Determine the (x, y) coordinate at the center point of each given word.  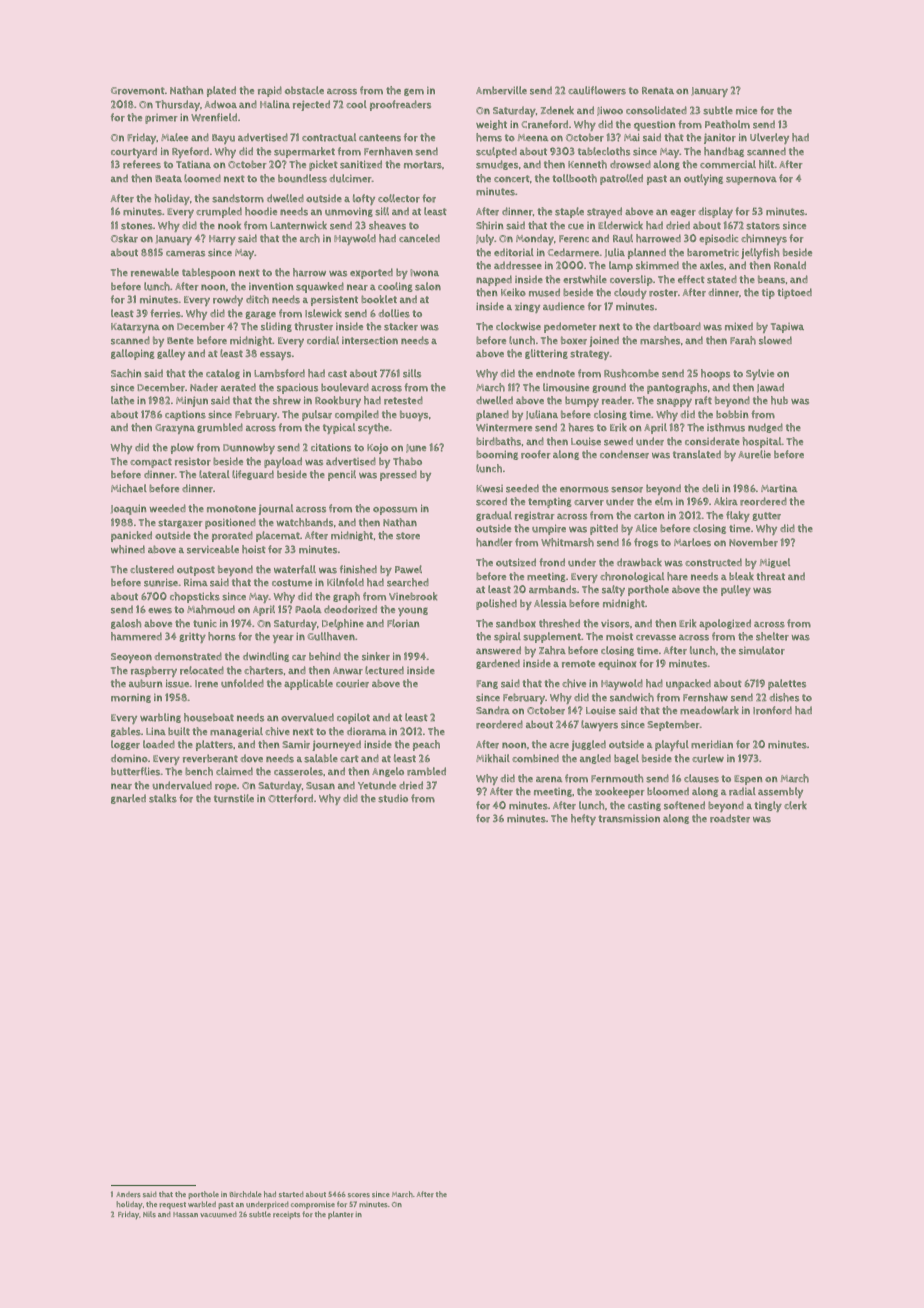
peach (426, 745)
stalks (163, 798)
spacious (297, 388)
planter (340, 1215)
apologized (725, 624)
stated (722, 279)
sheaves (387, 225)
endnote (555, 373)
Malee (174, 137)
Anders (128, 1195)
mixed (739, 326)
